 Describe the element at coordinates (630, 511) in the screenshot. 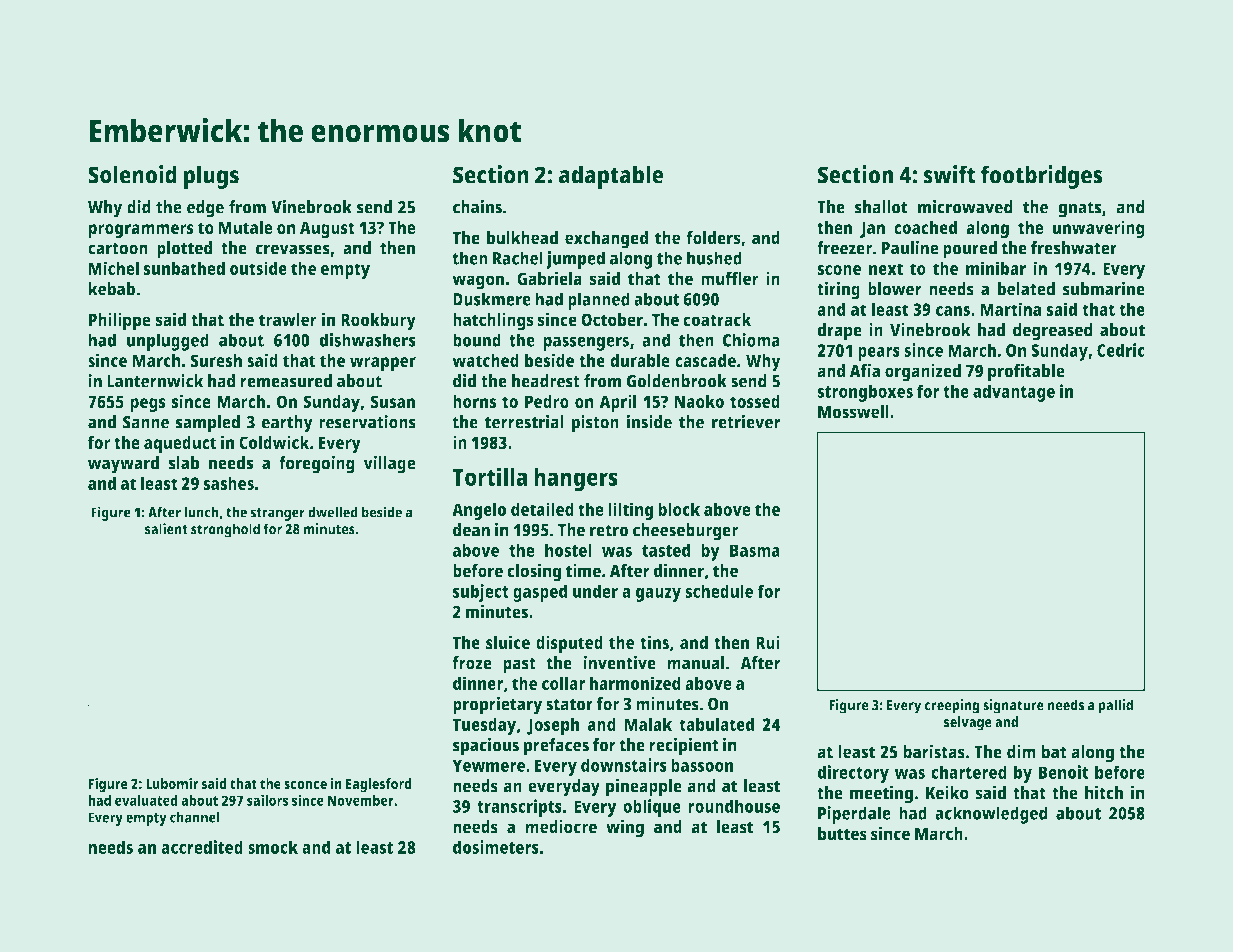

I see `lilting` at that location.
